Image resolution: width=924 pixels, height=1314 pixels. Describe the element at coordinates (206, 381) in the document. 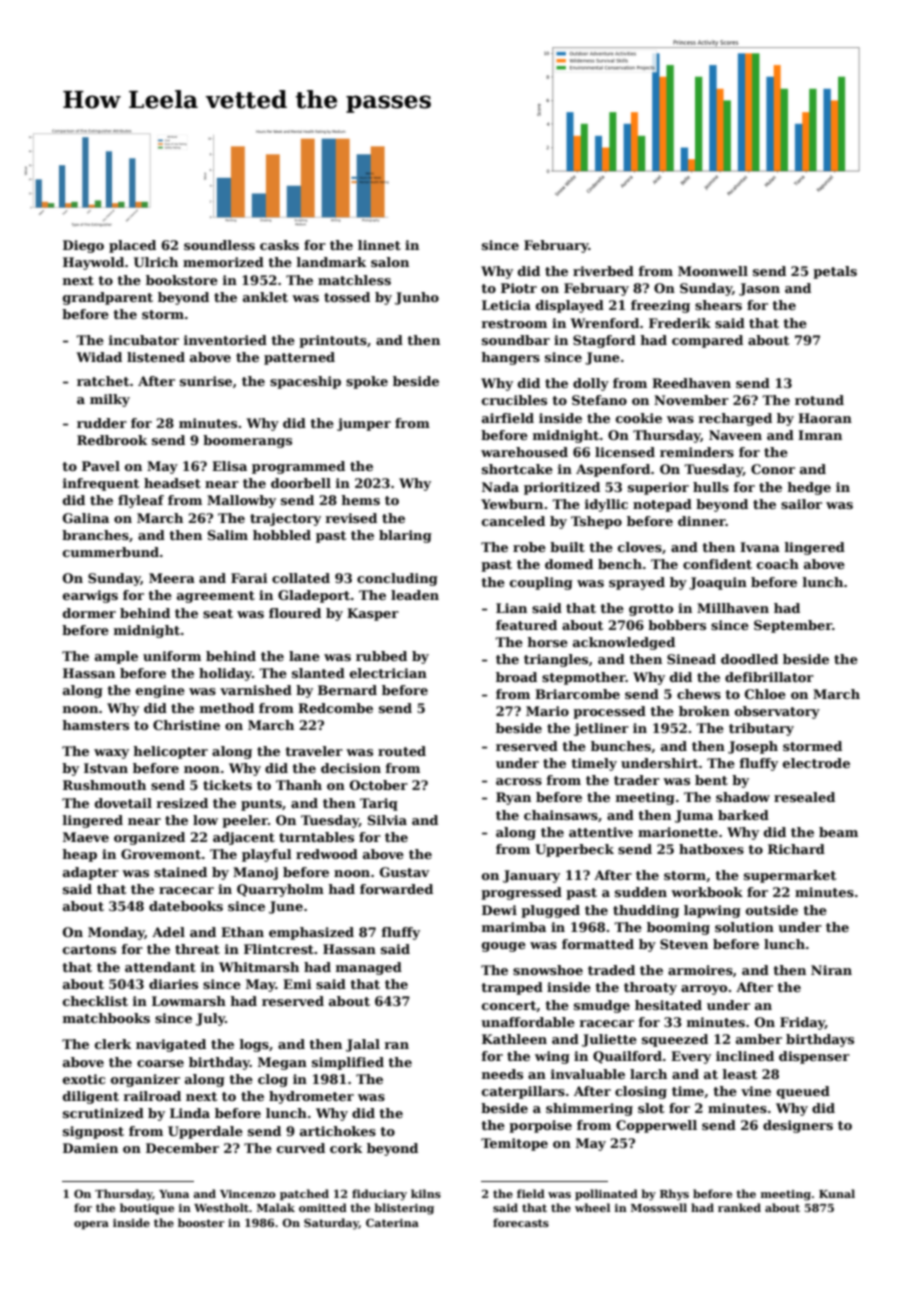

I see `sunrise` at that location.
